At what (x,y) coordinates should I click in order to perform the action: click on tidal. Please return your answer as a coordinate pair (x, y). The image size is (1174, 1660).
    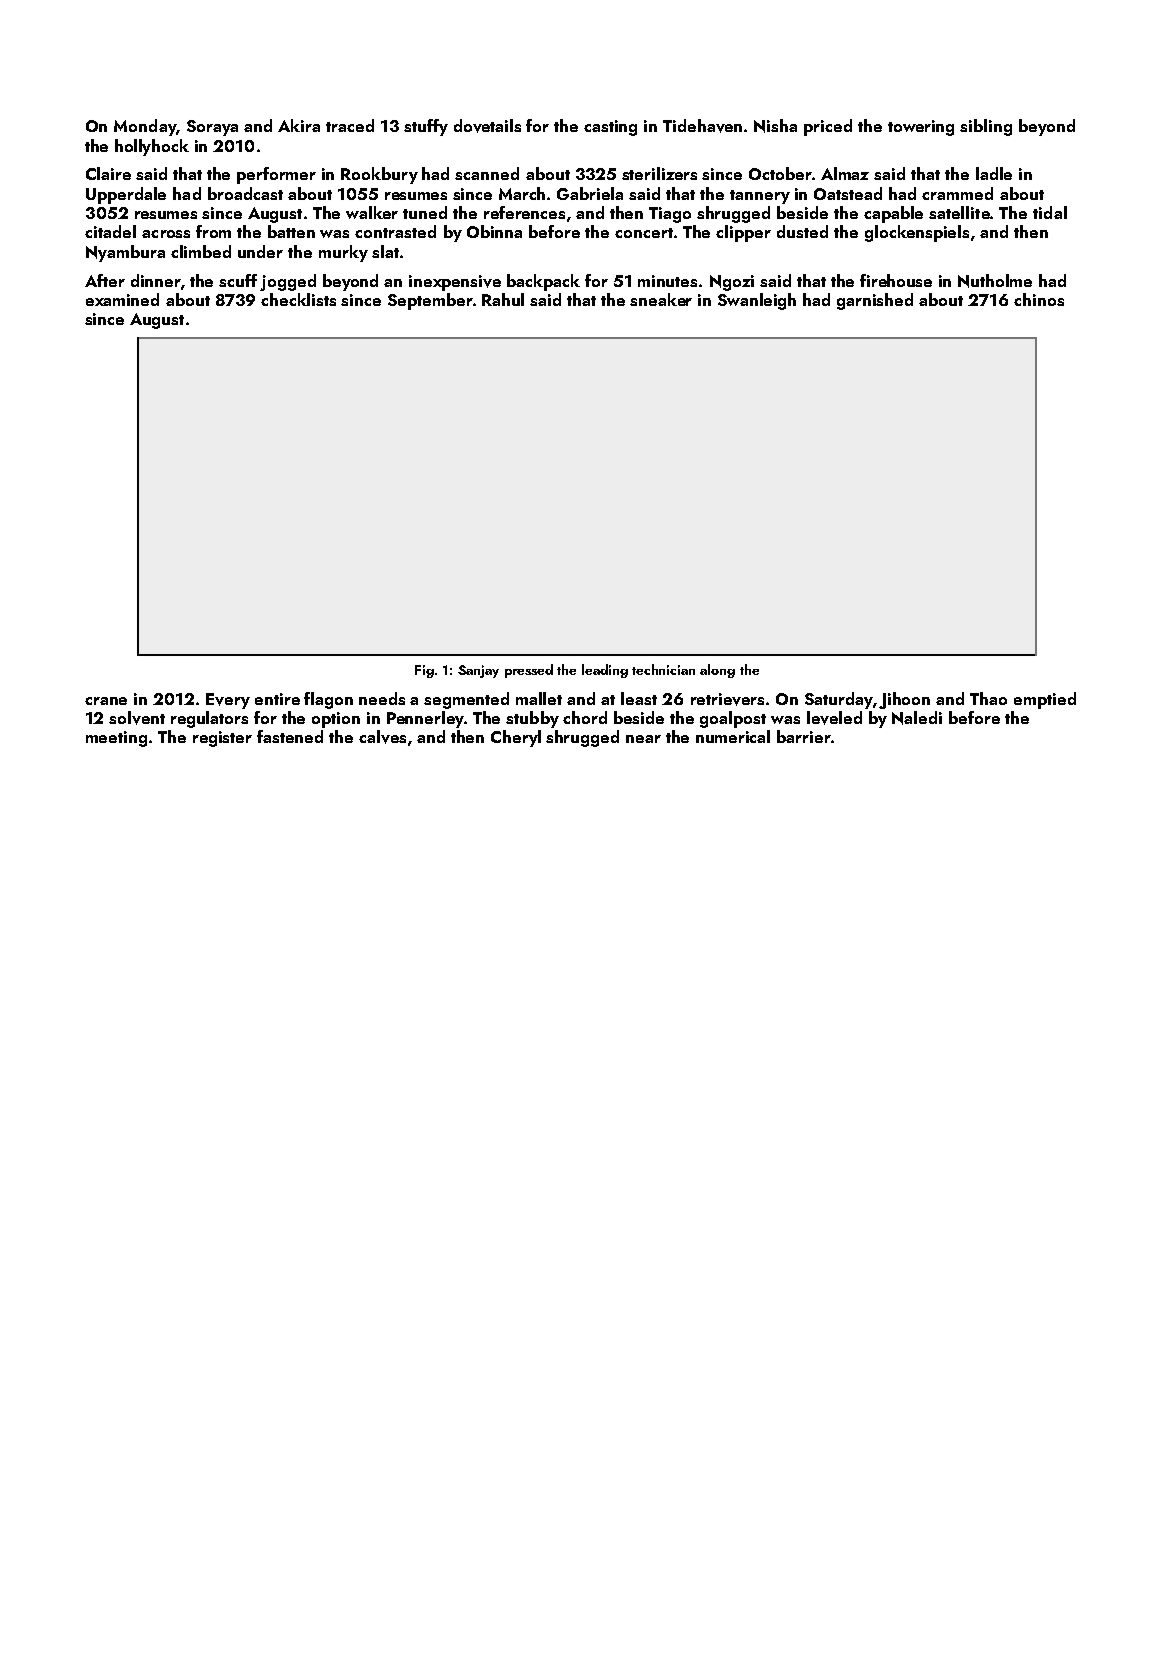
    Looking at the image, I should click on (1050, 212).
